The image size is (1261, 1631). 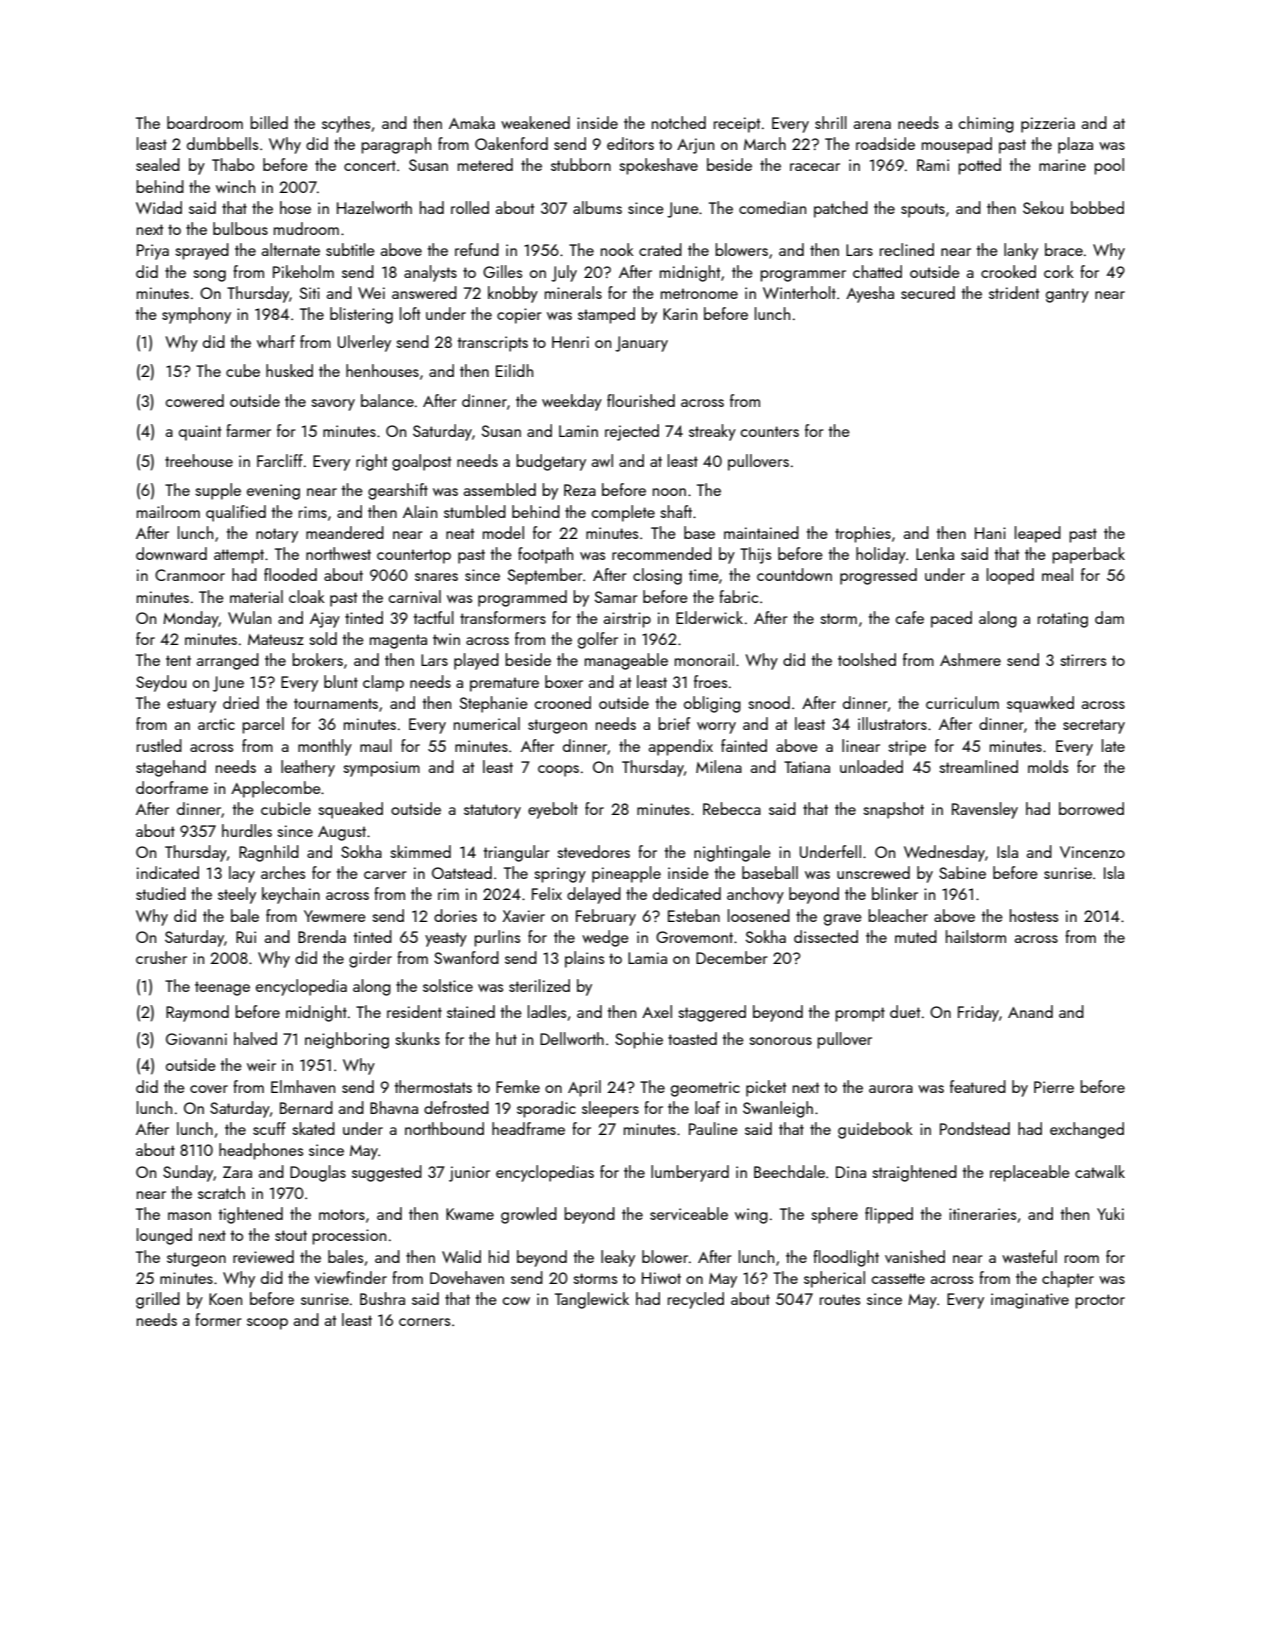 What do you see at coordinates (662, 553) in the screenshot?
I see `recommended` at bounding box center [662, 553].
